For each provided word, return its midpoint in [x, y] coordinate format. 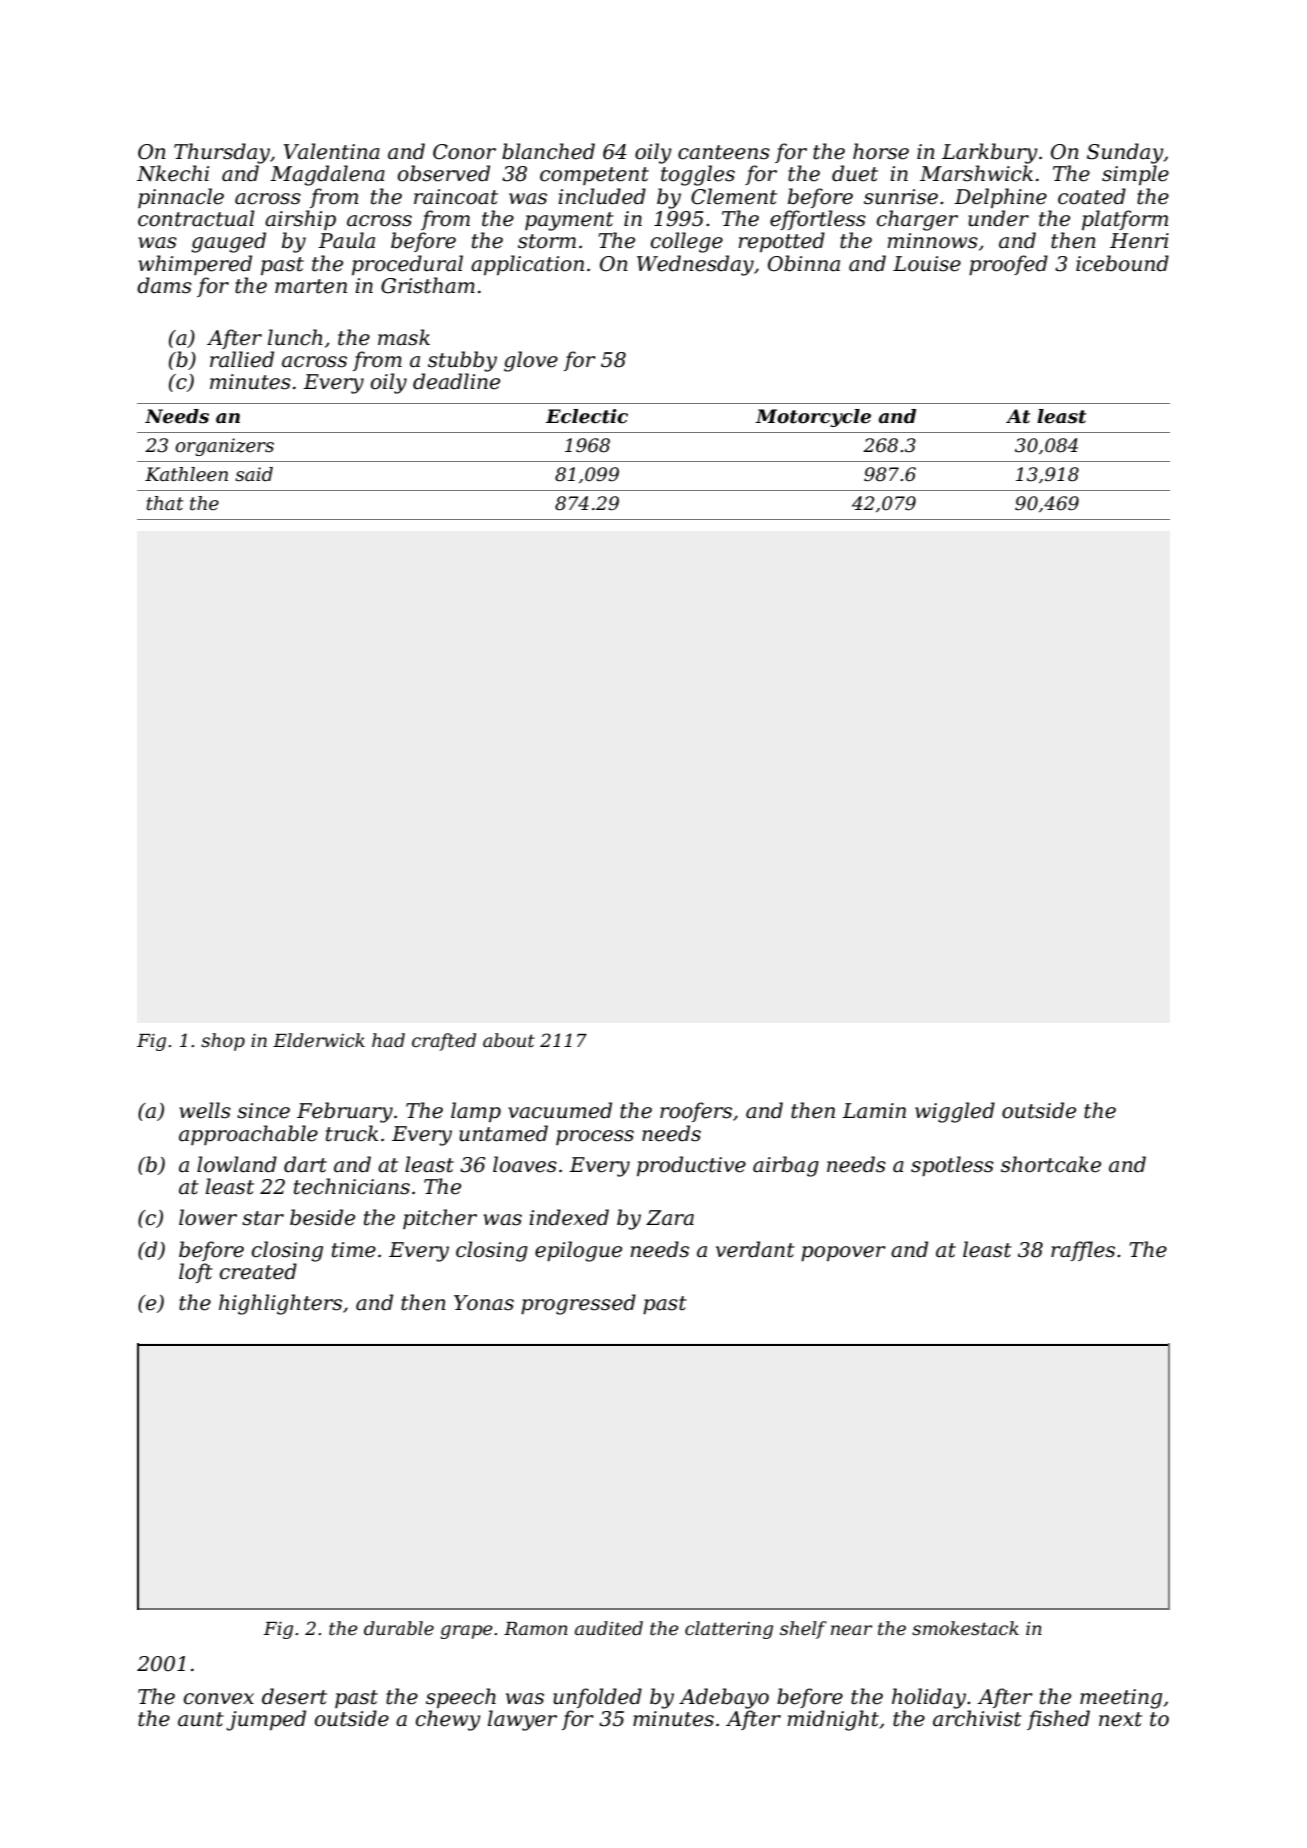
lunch [295, 337]
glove [531, 361]
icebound [1122, 263]
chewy [448, 1720]
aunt [201, 1719]
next [1120, 1719]
